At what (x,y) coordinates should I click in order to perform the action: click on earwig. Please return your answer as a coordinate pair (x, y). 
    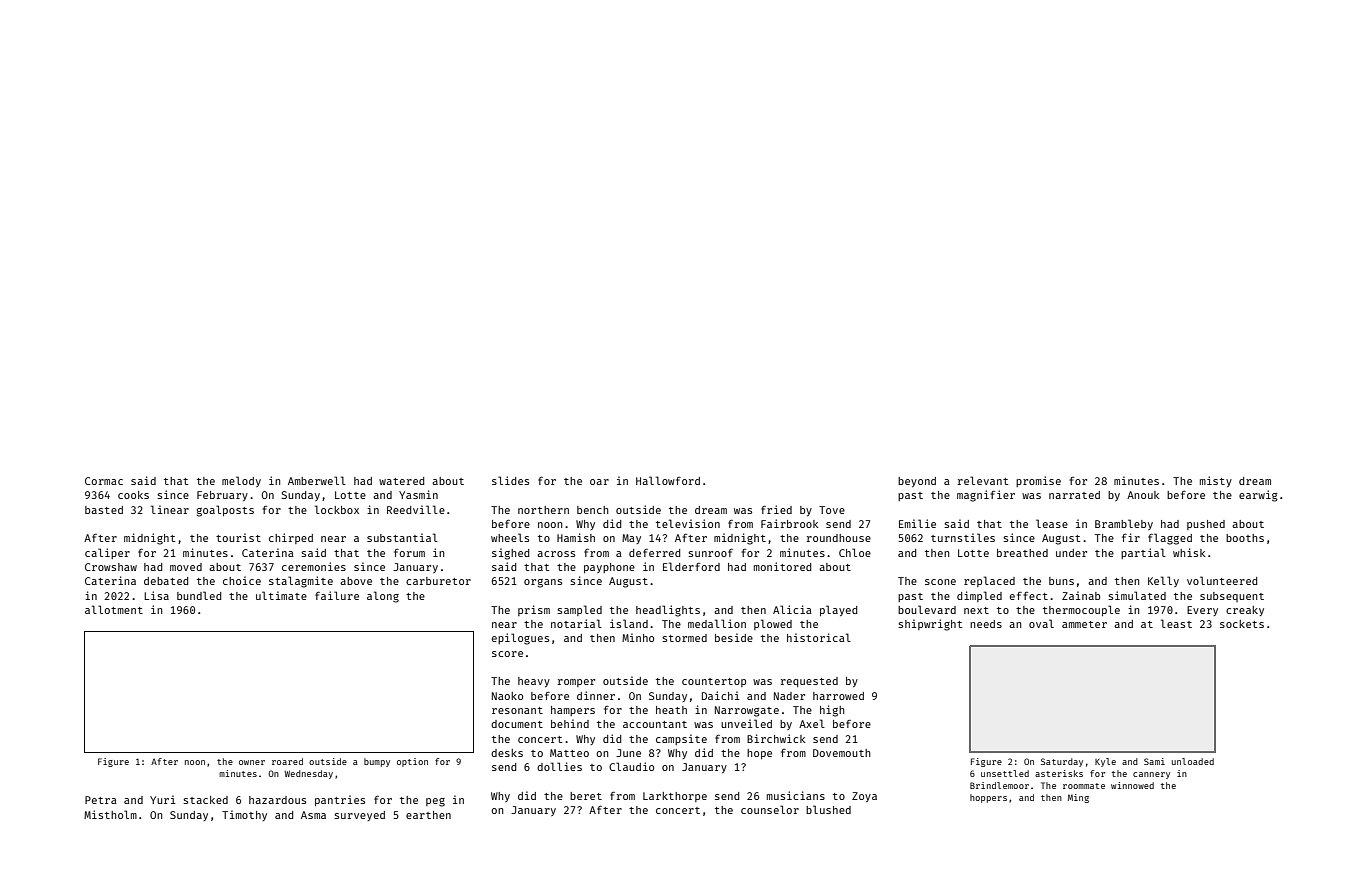
    Looking at the image, I should click on (1258, 496).
